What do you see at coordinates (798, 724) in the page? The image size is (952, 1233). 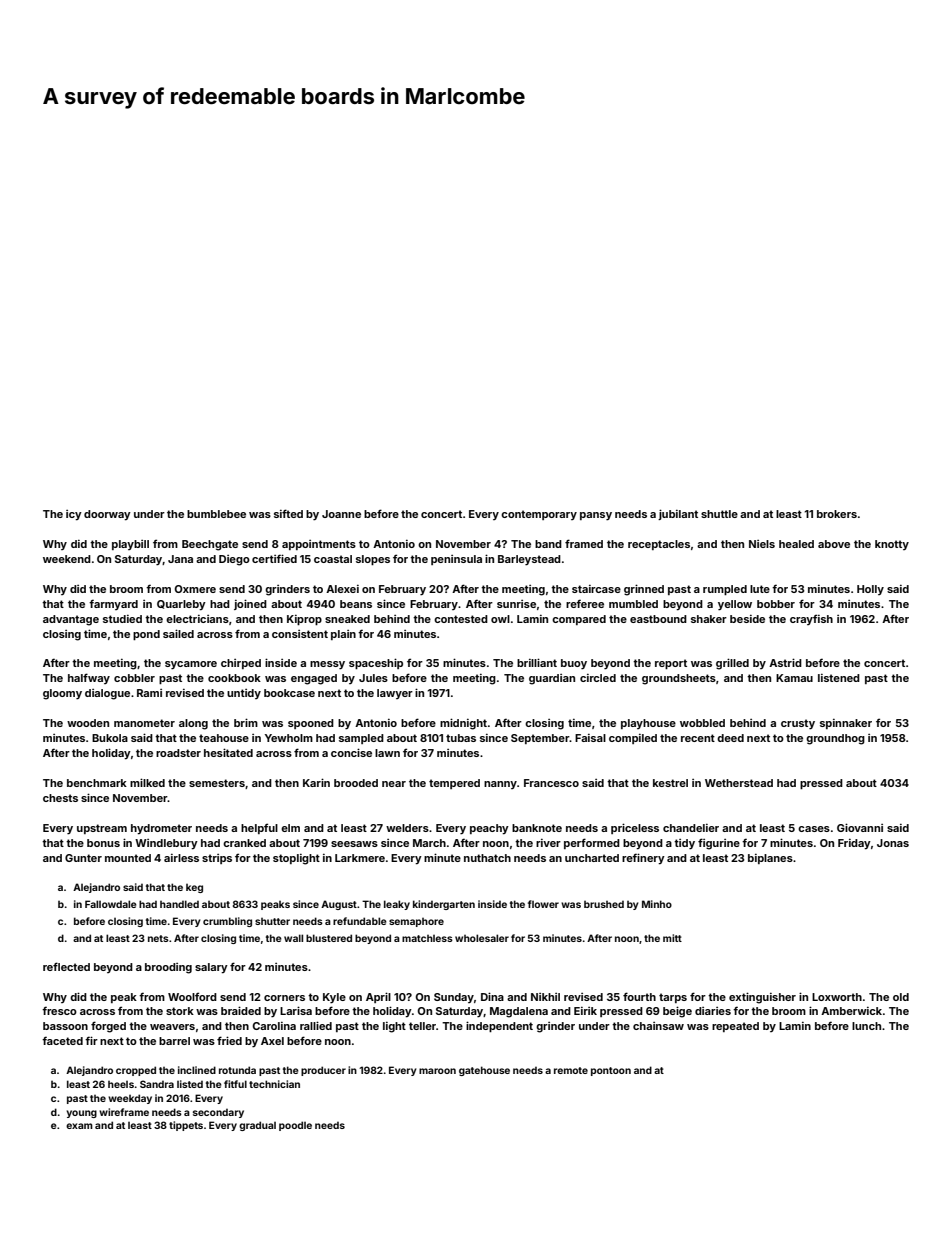 I see `crusty` at bounding box center [798, 724].
